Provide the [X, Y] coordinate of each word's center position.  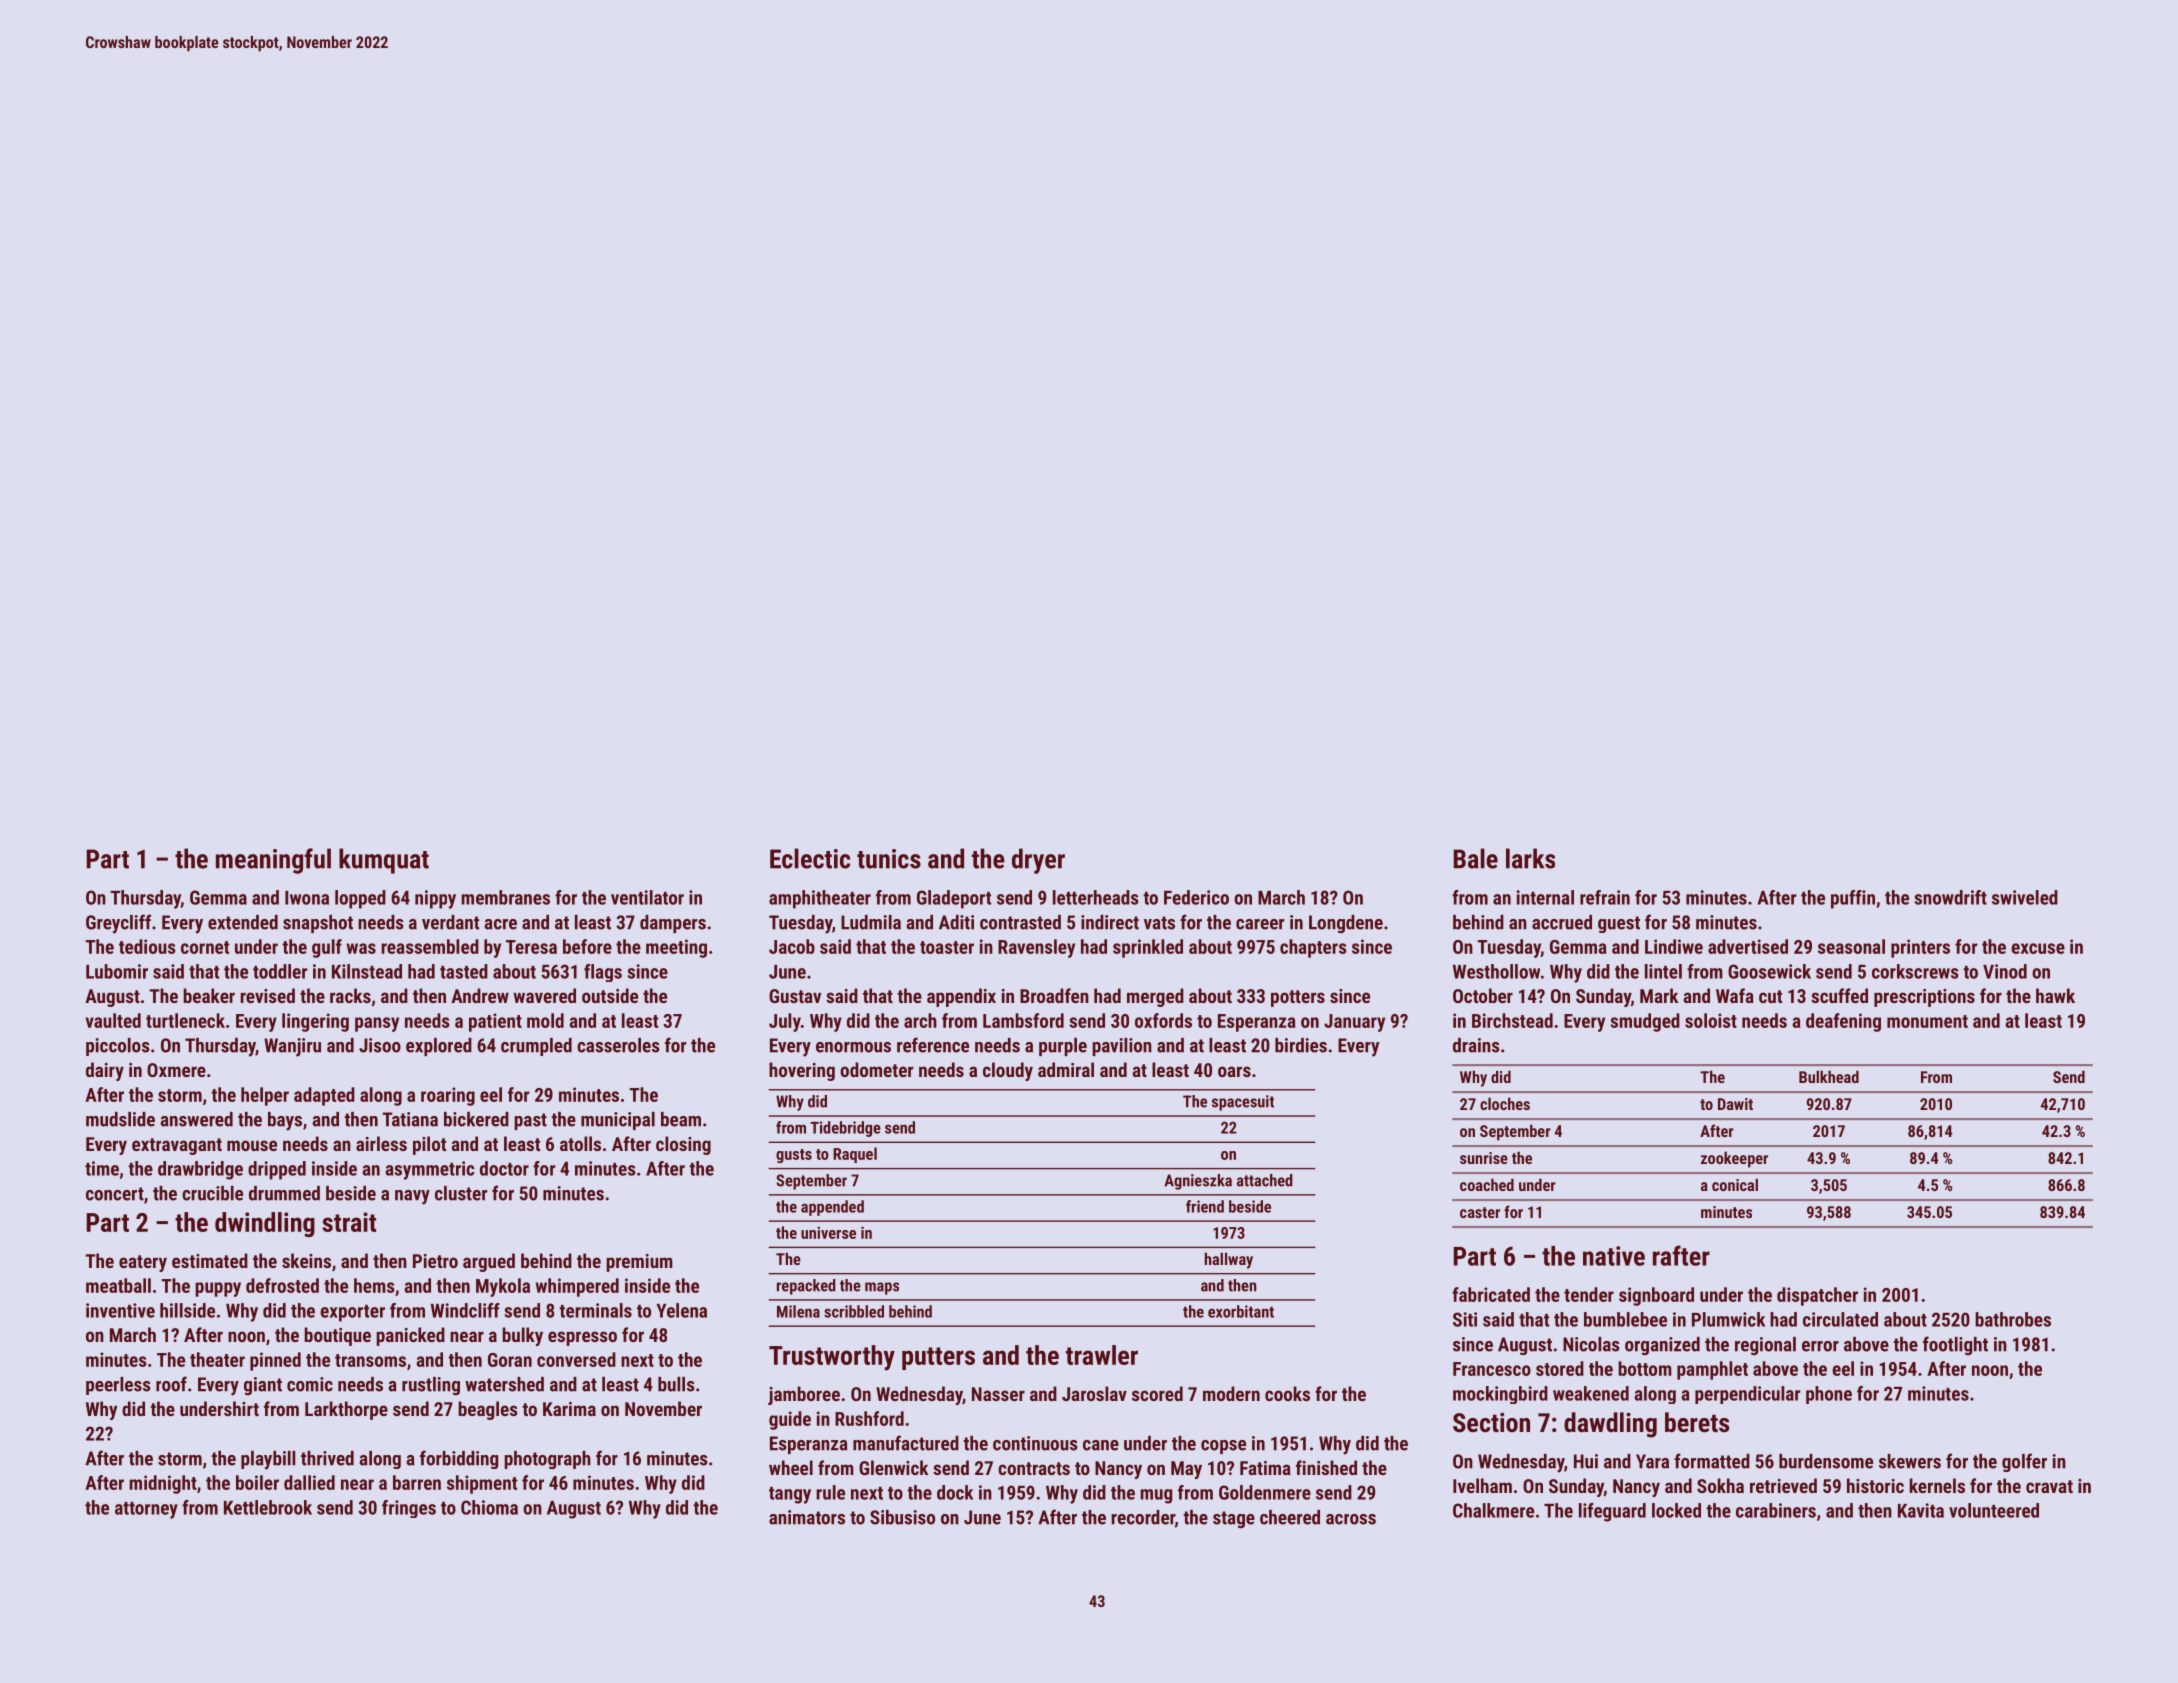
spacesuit [1243, 1103]
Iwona [307, 898]
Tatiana [410, 1119]
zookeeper [1734, 1159]
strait [349, 1222]
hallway [1229, 1260]
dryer [1038, 861]
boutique [337, 1336]
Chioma [489, 1507]
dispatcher [1817, 1296]
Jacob [792, 946]
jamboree [804, 1395]
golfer [2024, 1462]
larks [1530, 858]
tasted [464, 971]
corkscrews [1915, 971]
